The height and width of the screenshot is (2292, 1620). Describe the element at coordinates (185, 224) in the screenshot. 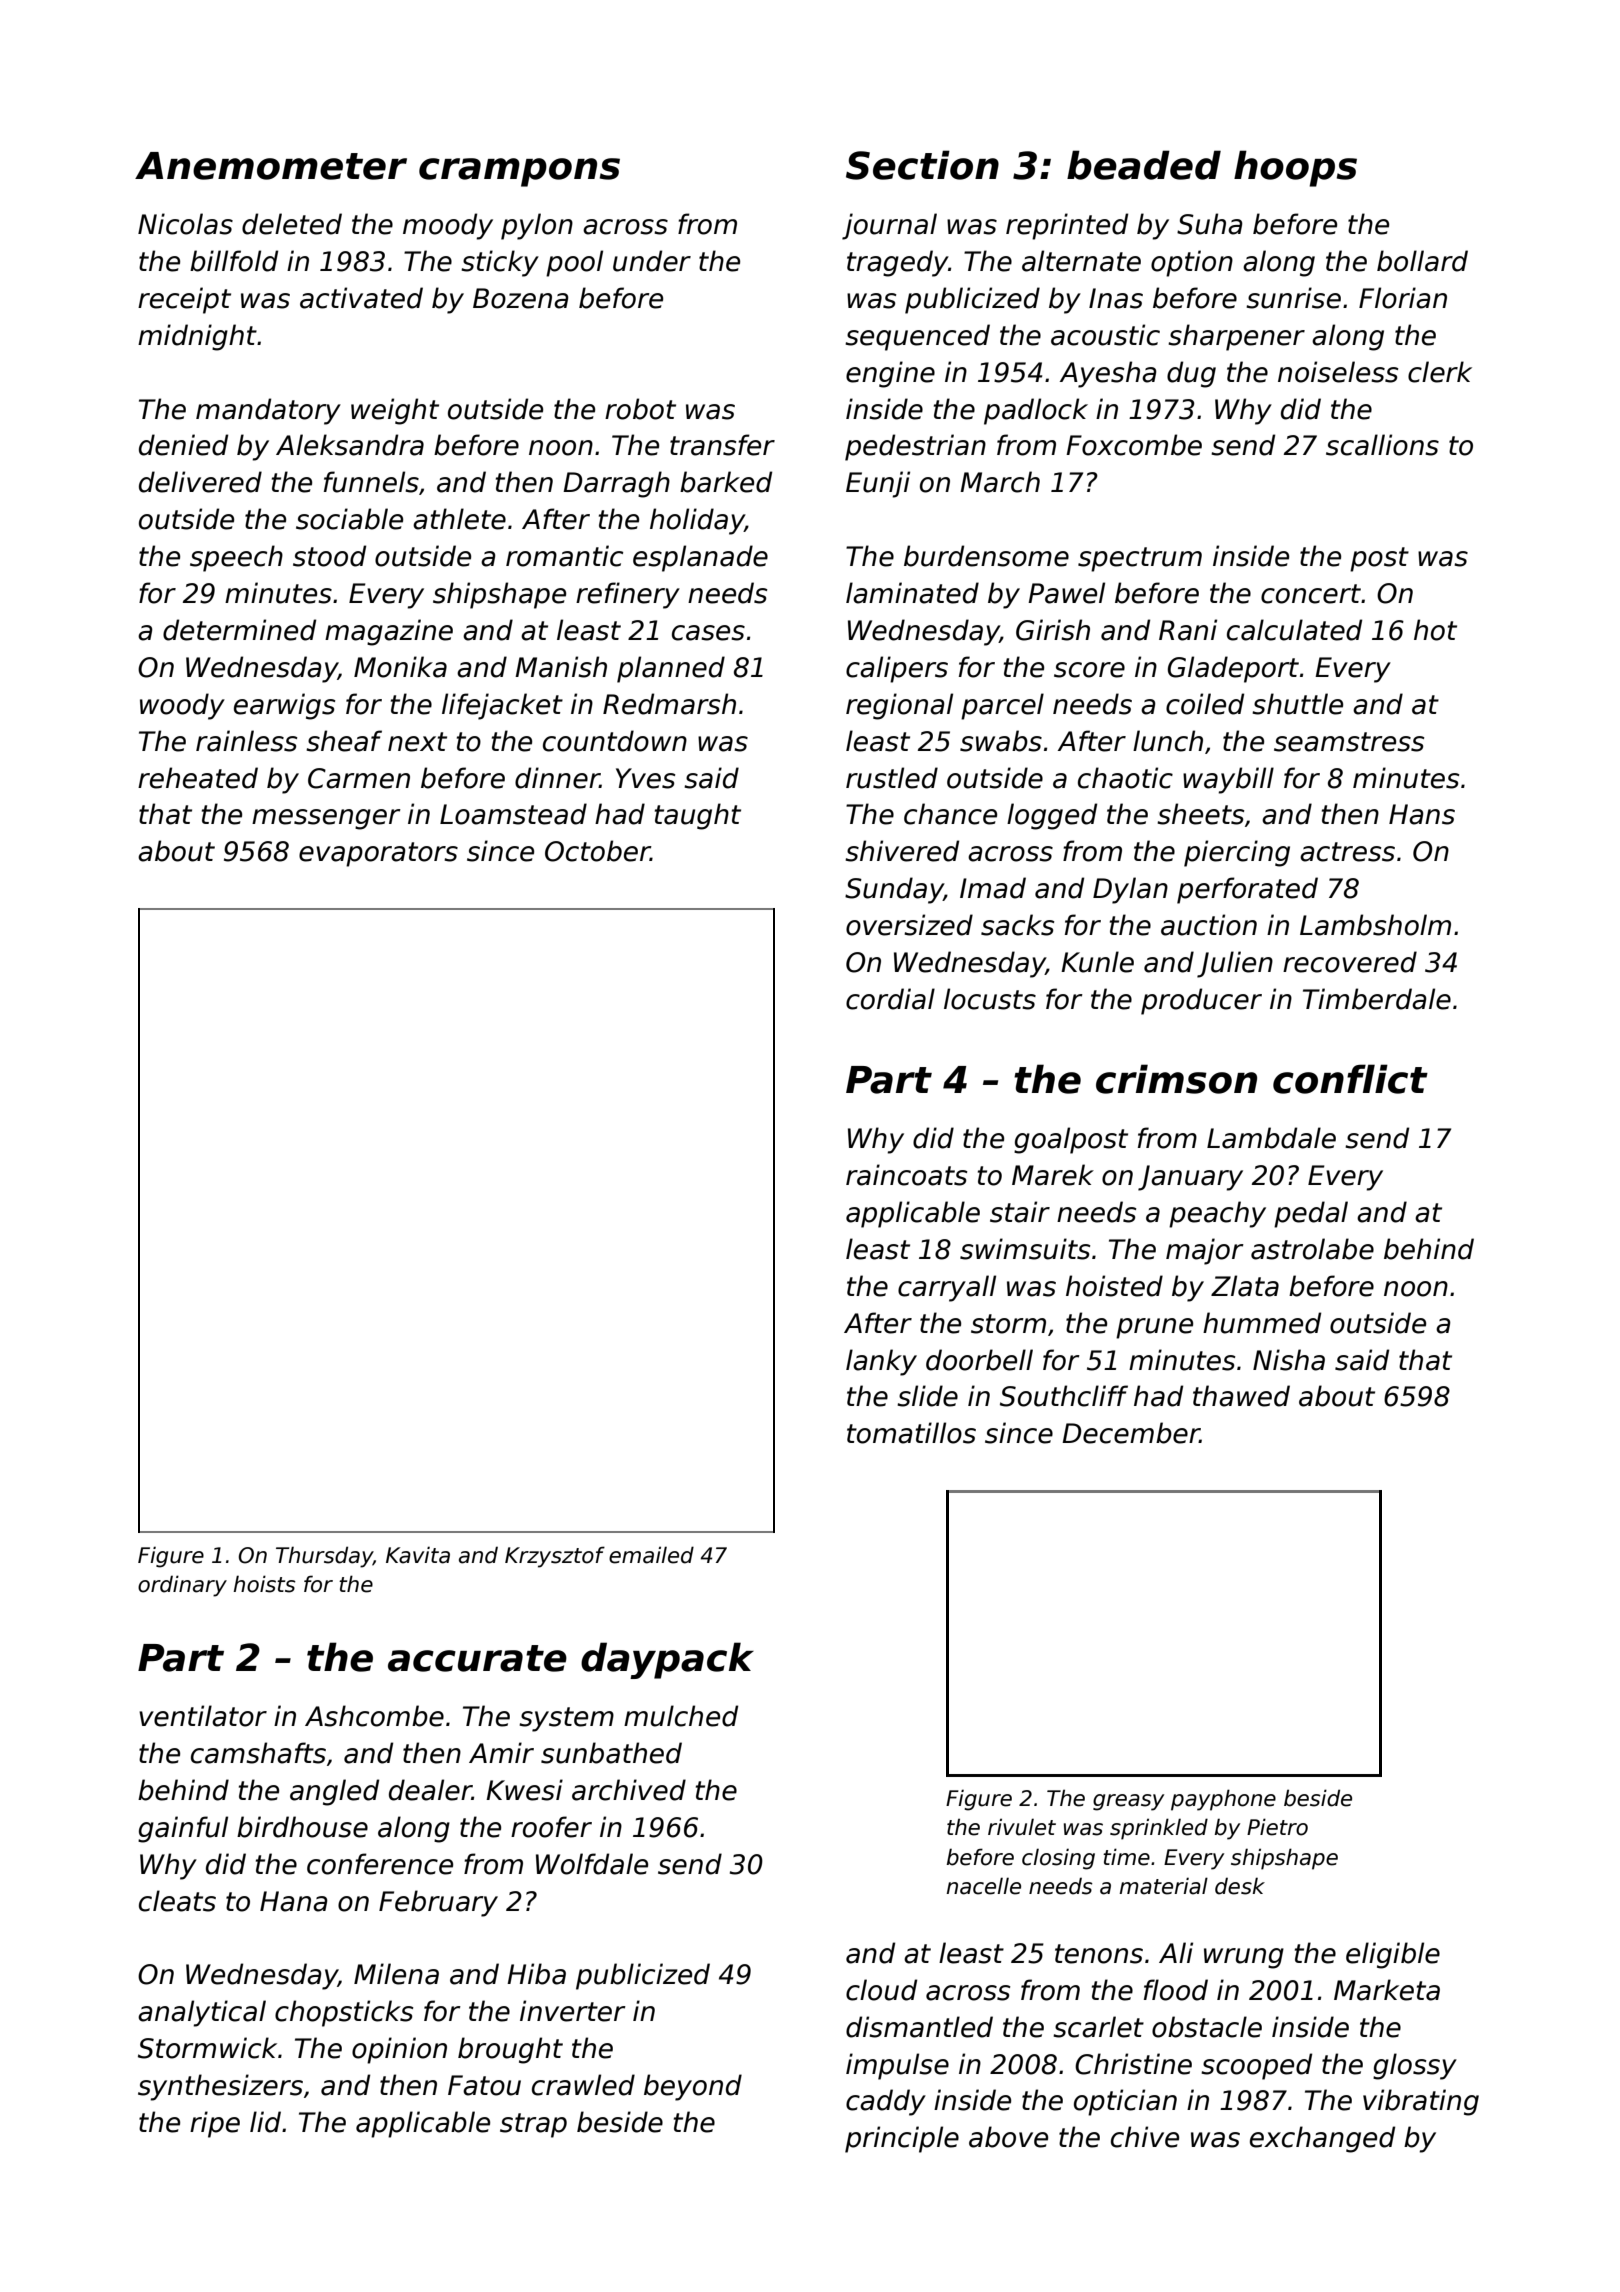

I see `Nicolas` at that location.
